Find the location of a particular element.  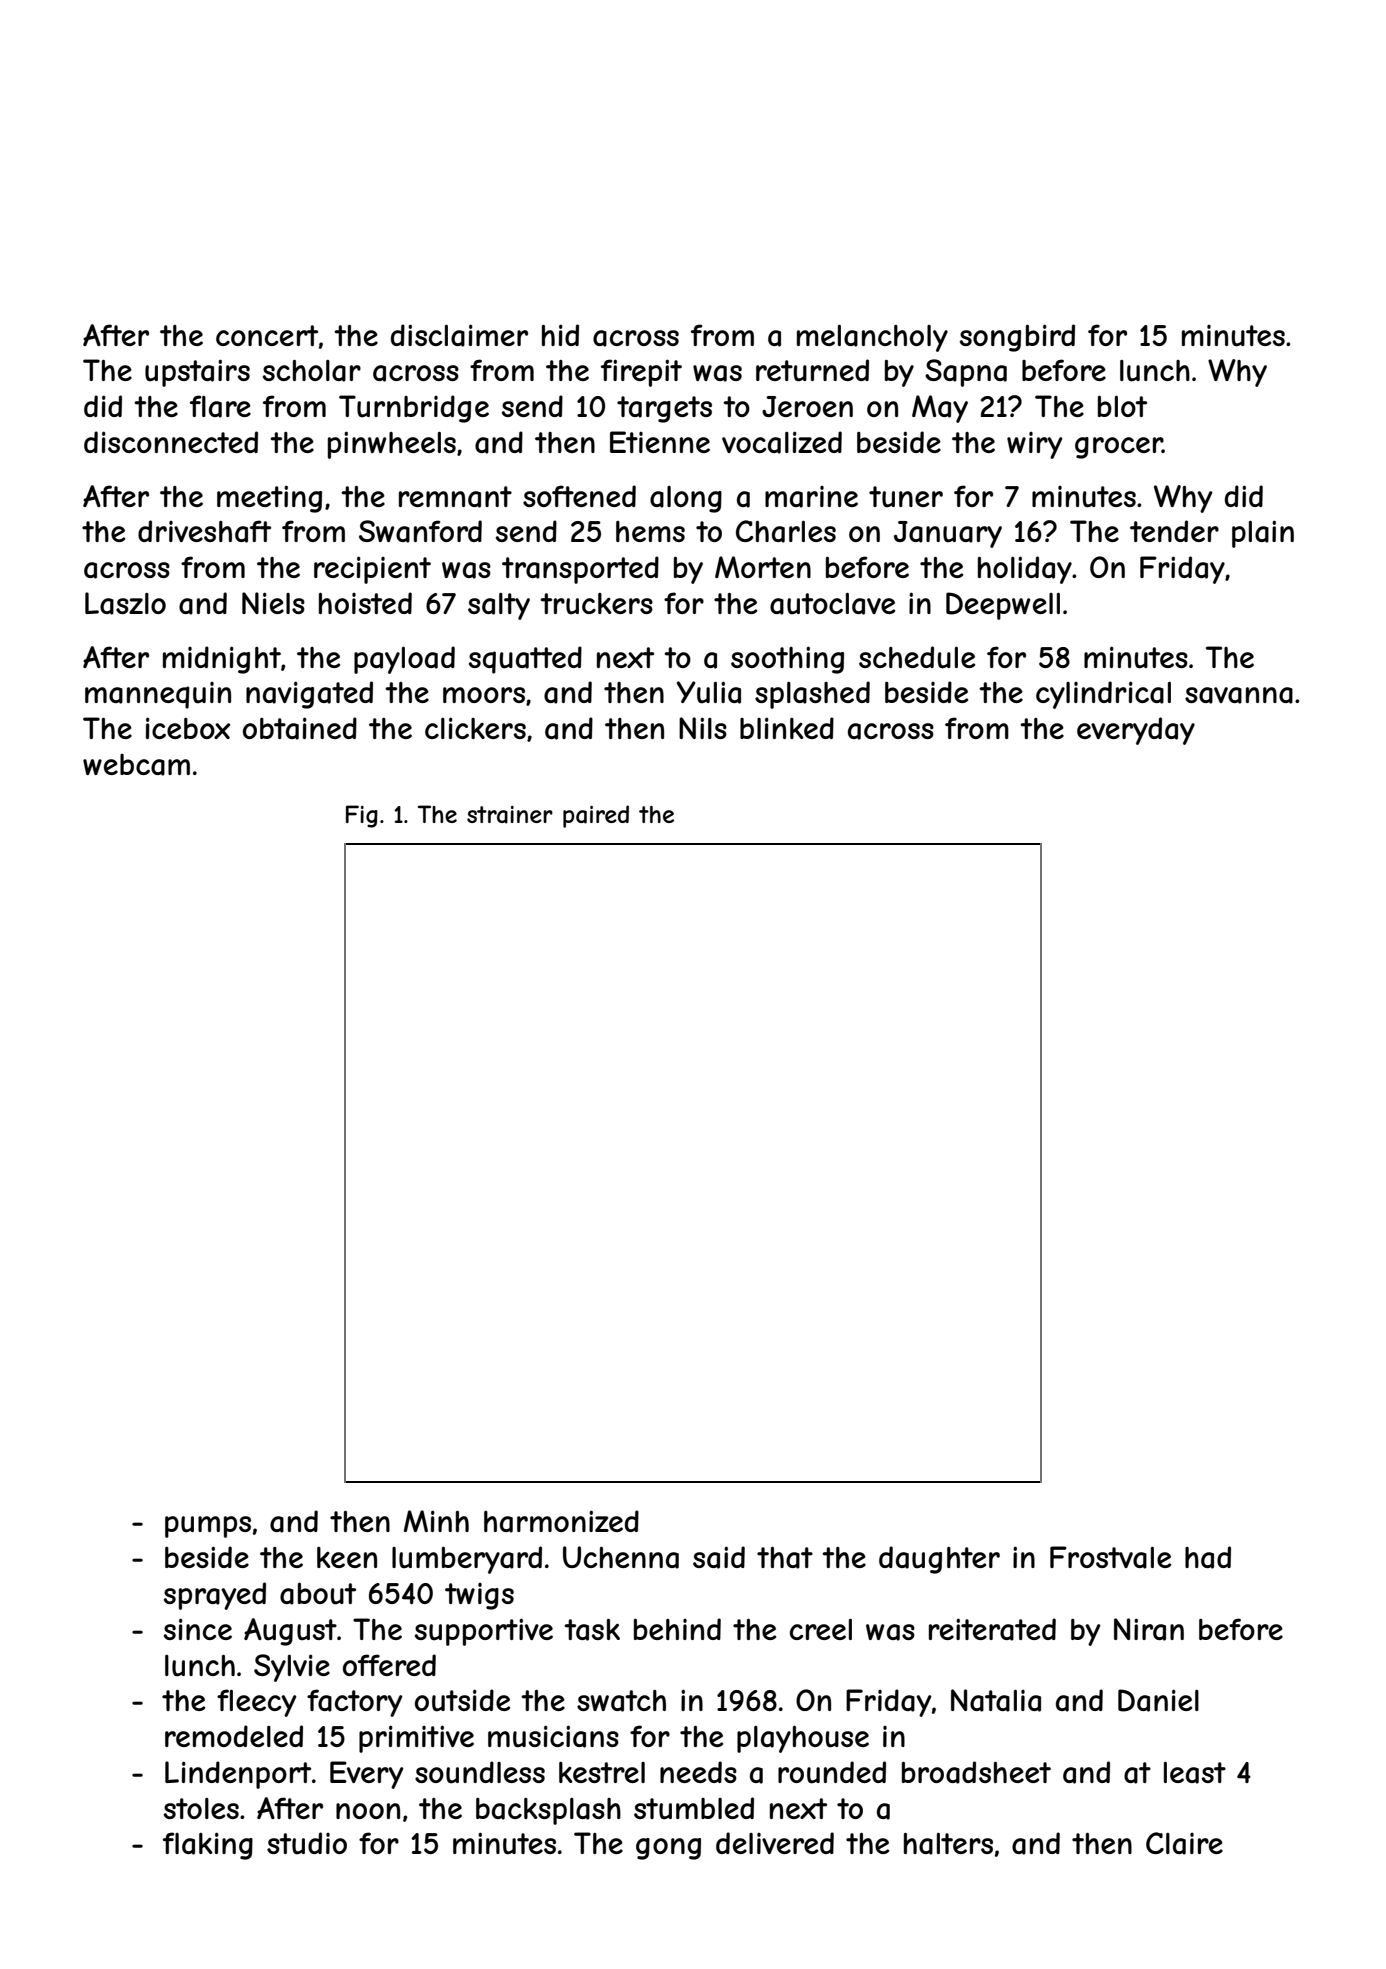

Fig is located at coordinates (362, 816).
